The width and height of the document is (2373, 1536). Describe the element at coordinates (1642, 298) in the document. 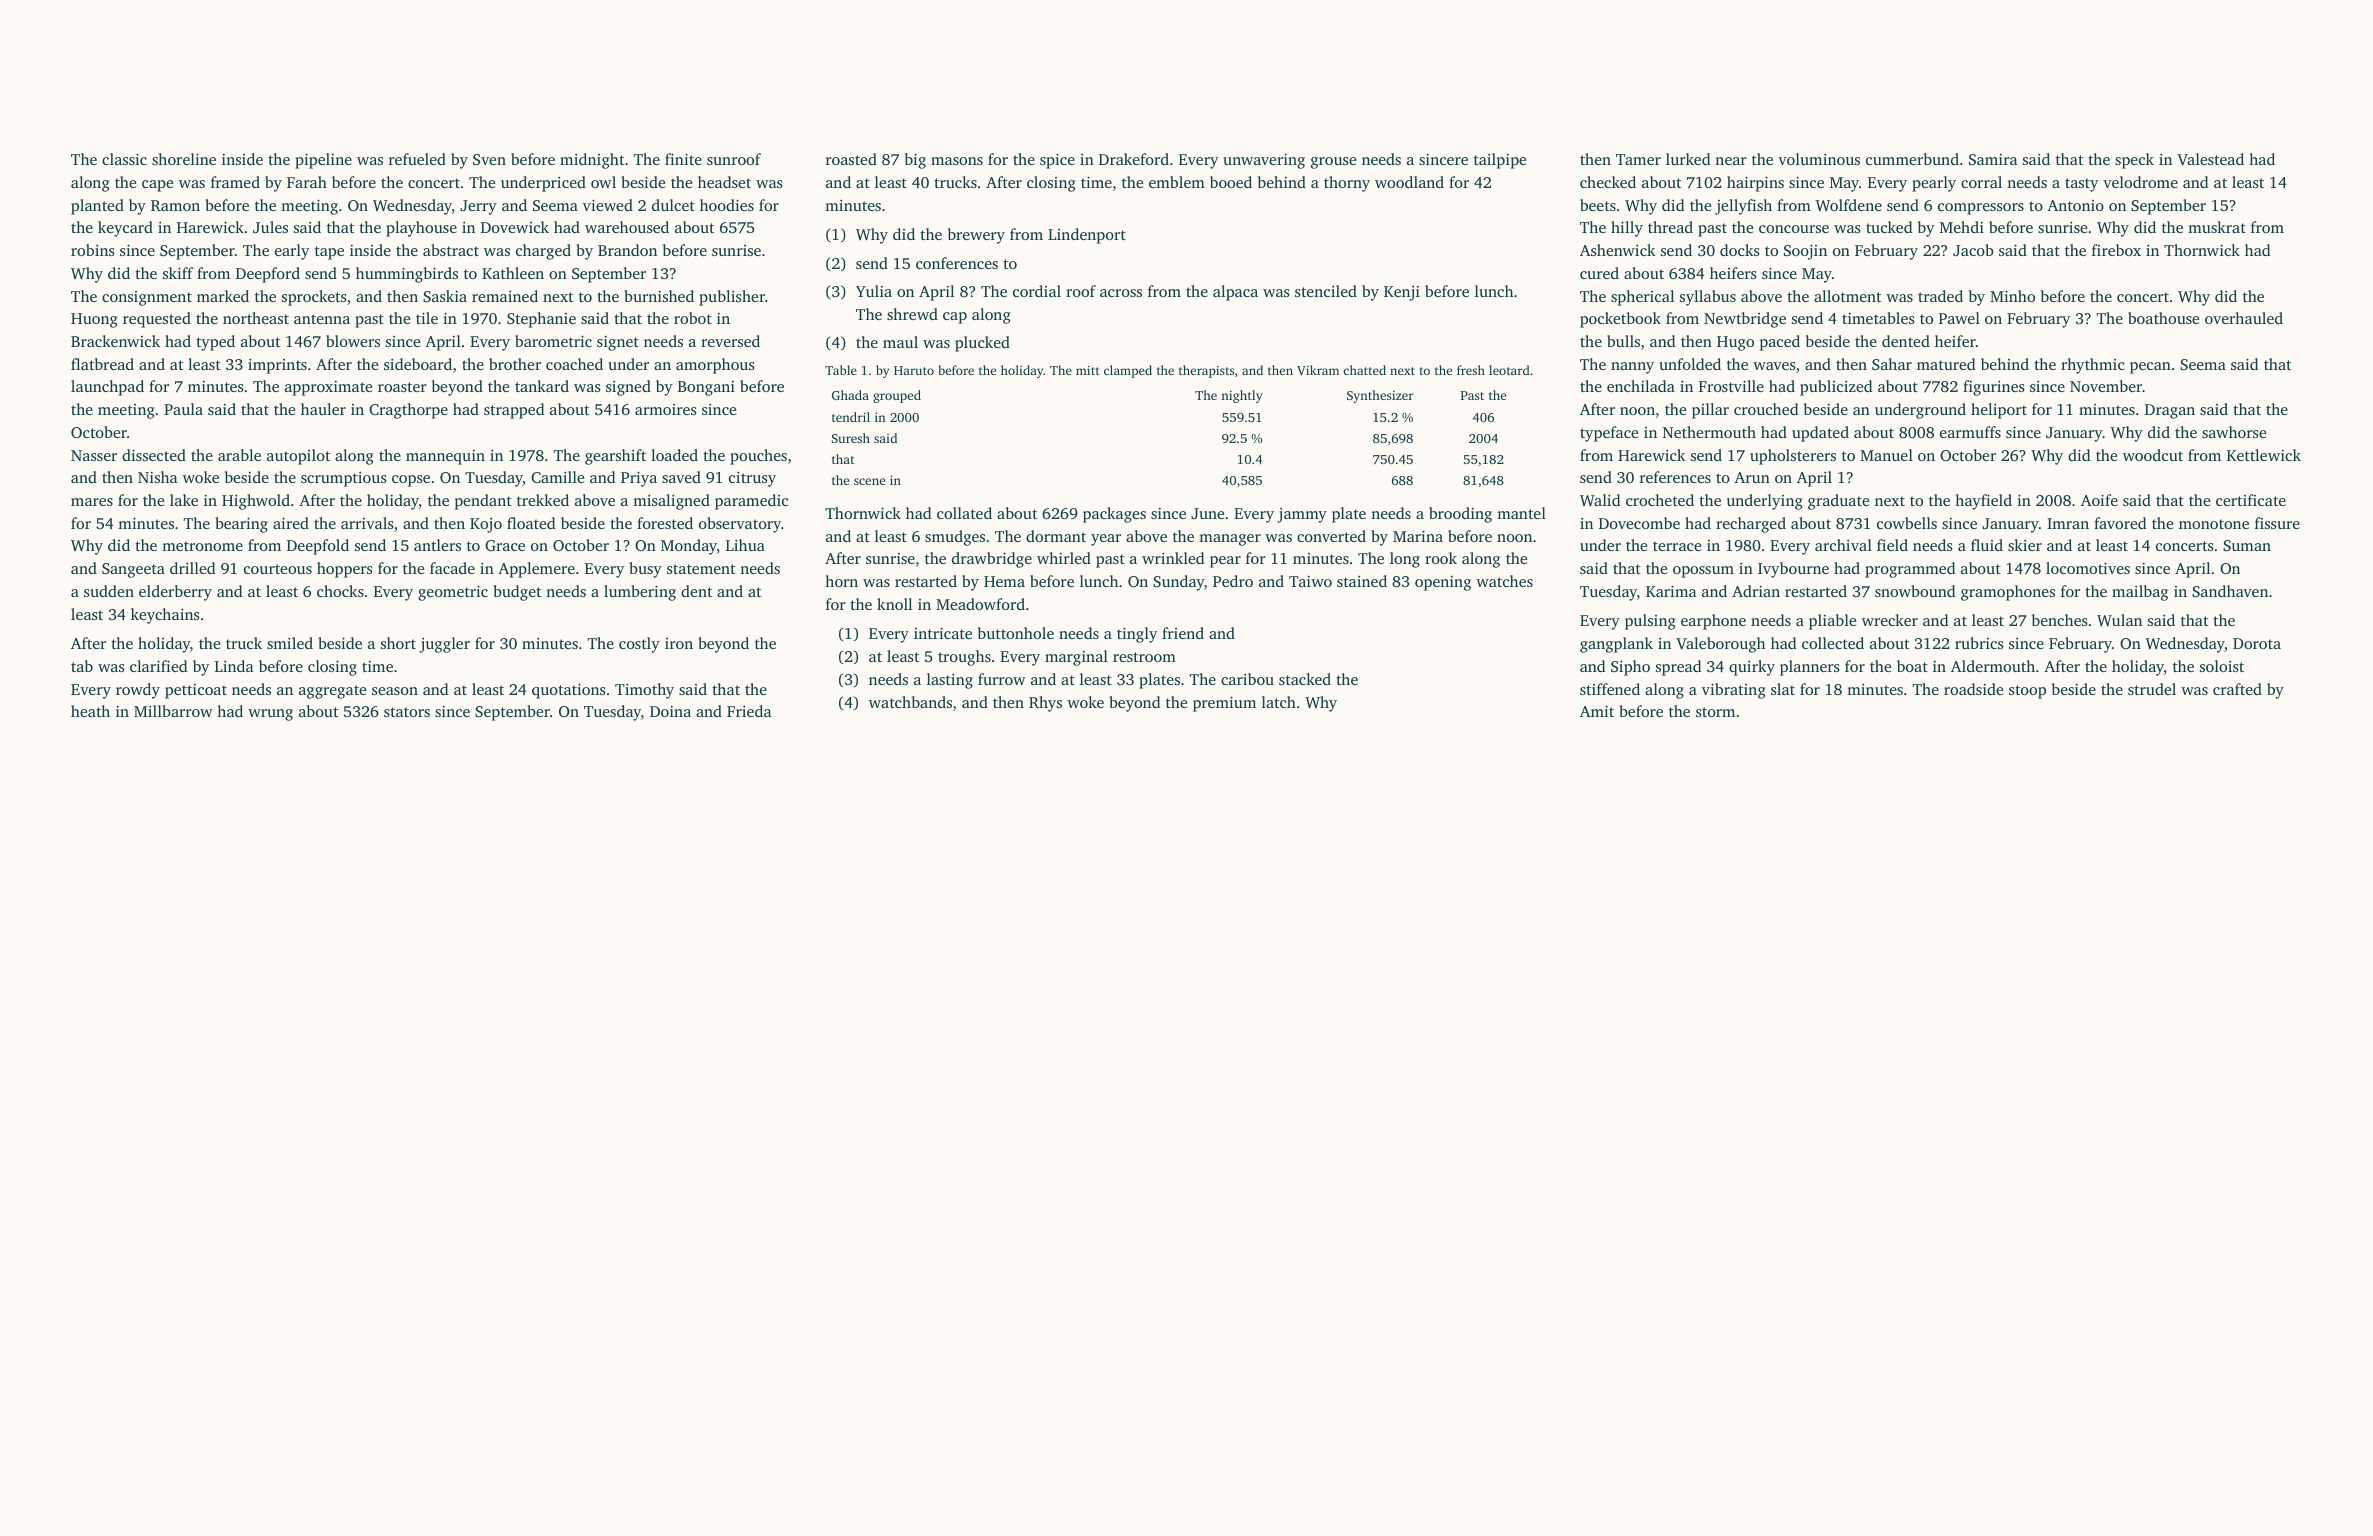

I see `spherical` at that location.
